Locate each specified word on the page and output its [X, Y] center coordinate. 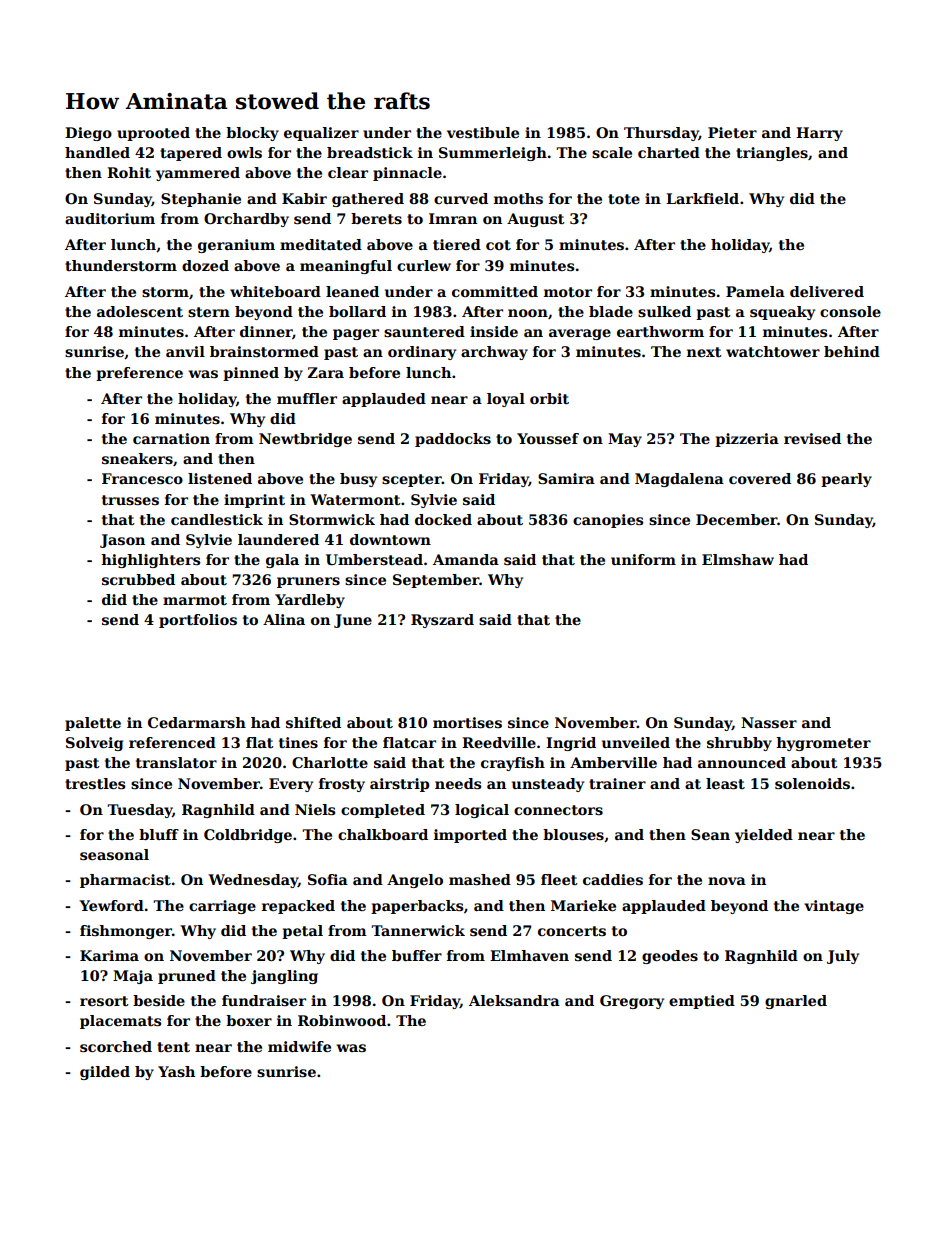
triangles [772, 154]
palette [93, 724]
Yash [176, 1071]
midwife [299, 1046]
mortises [467, 722]
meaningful [346, 267]
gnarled [796, 1002]
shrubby [739, 744]
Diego [88, 134]
